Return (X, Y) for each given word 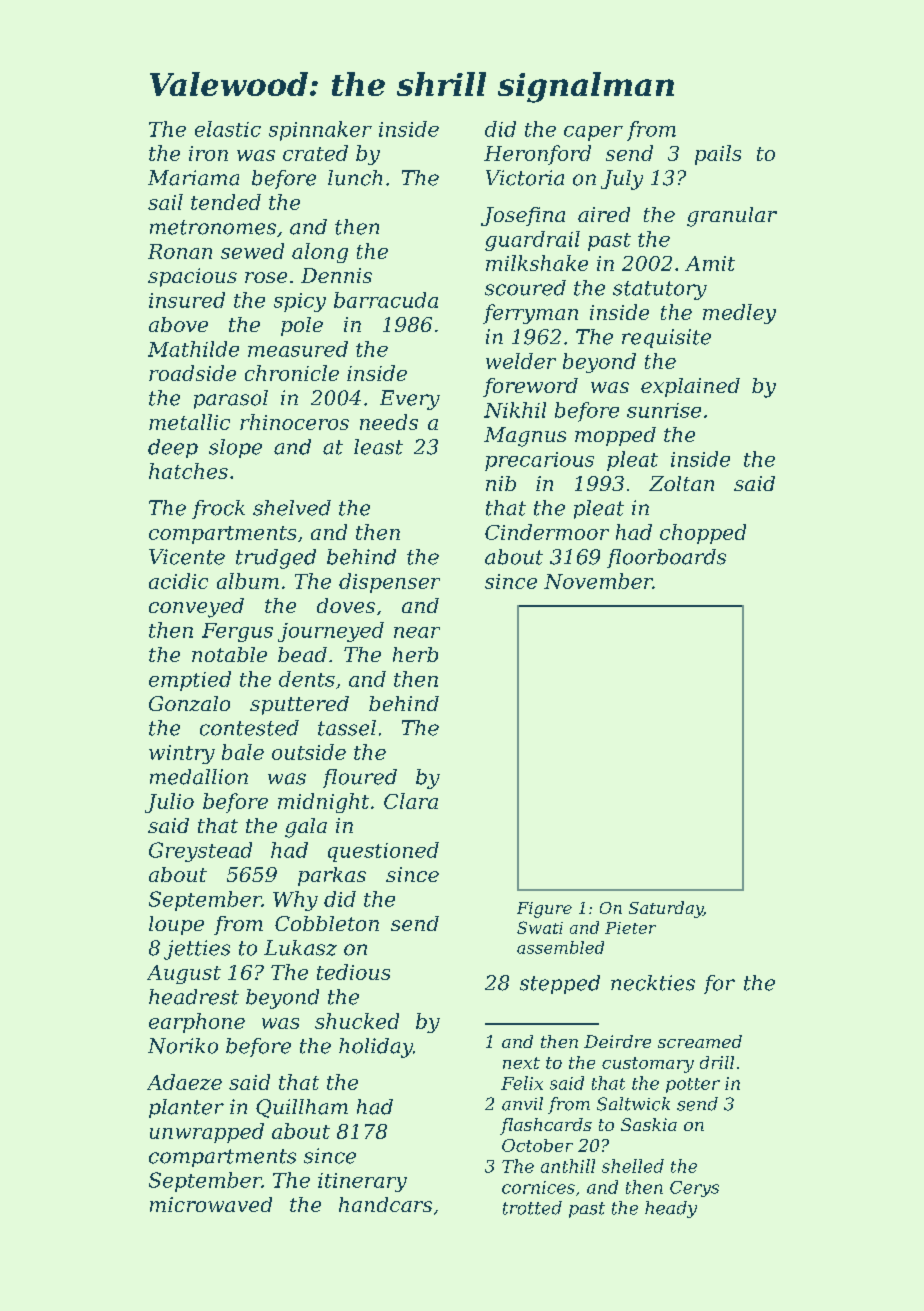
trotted (532, 1208)
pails (718, 155)
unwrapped (207, 1133)
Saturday (666, 909)
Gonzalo (189, 703)
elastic (228, 129)
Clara (411, 801)
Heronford (537, 155)
